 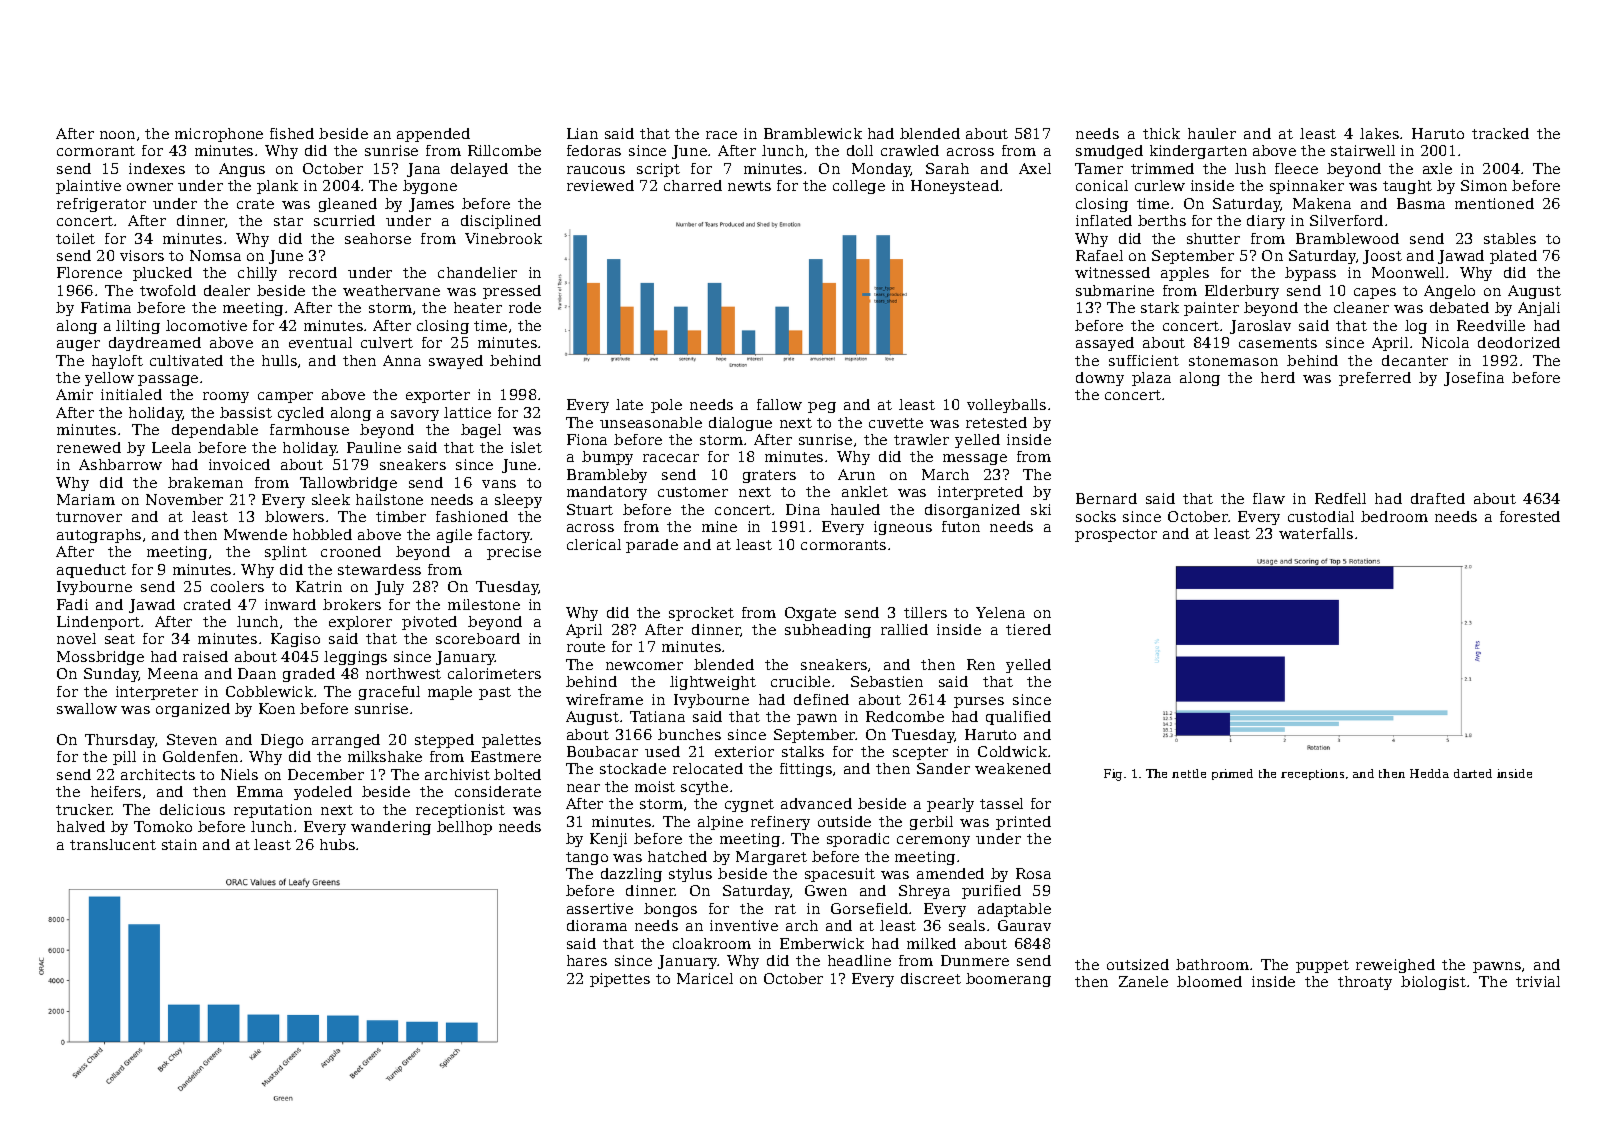 I want to click on hares, so click(x=587, y=960).
